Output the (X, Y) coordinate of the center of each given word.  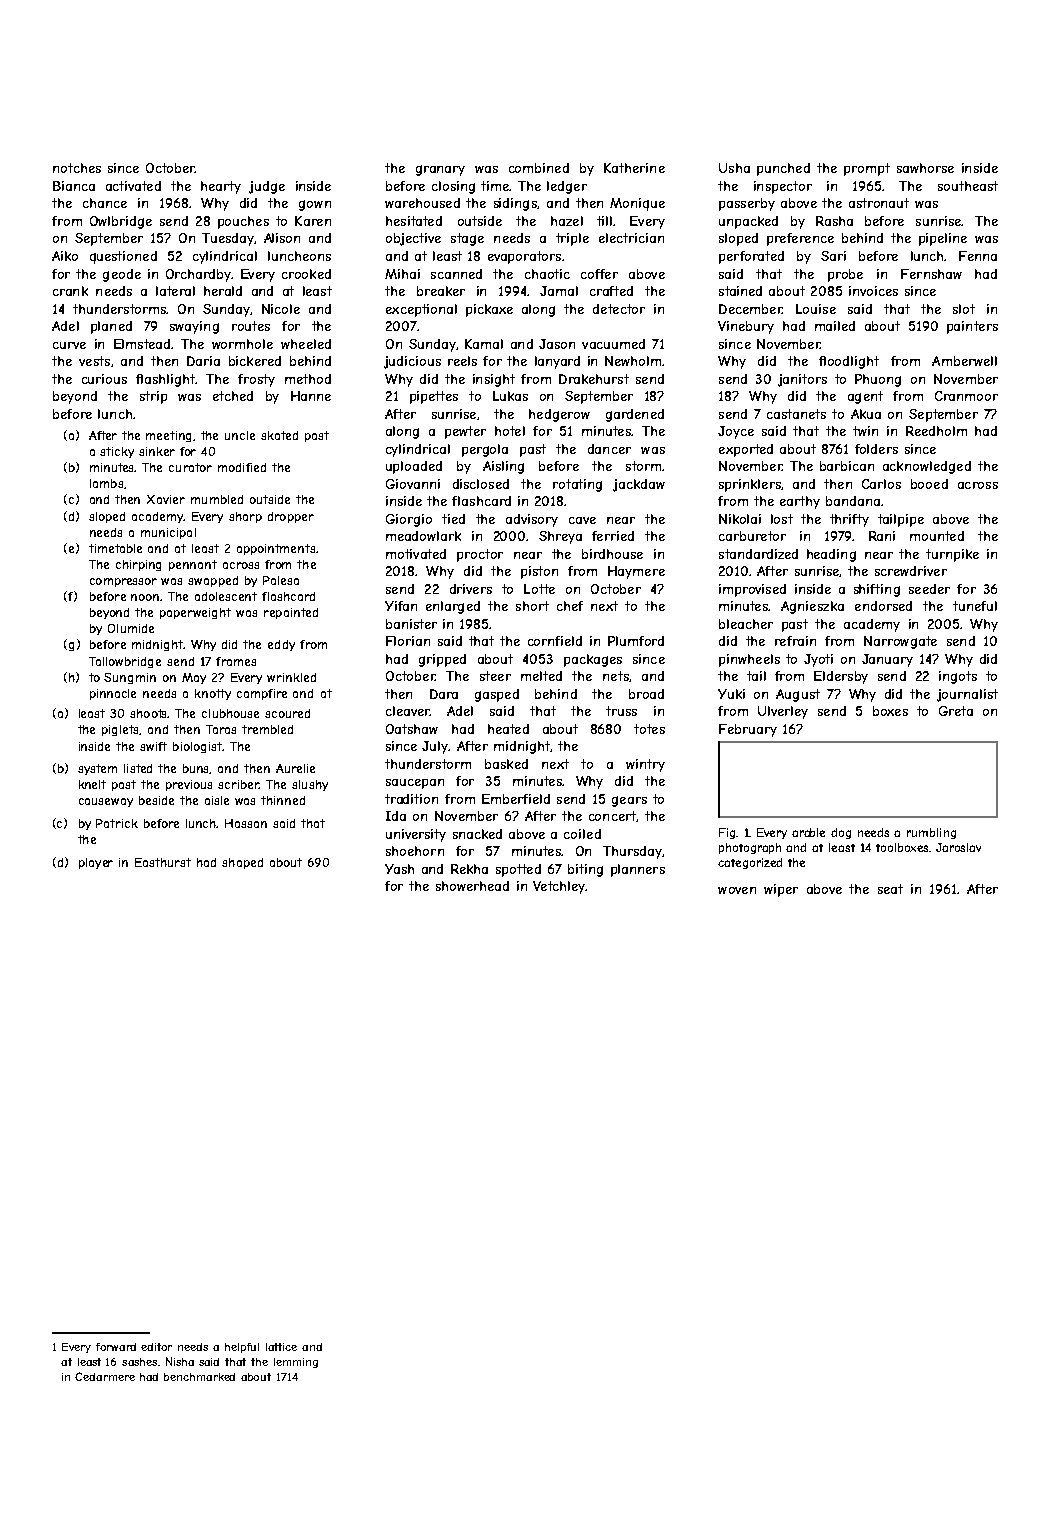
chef (570, 606)
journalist (967, 695)
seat (890, 889)
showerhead (472, 886)
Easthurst (163, 862)
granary (440, 170)
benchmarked (199, 1377)
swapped (213, 581)
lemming (296, 1363)
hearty (221, 187)
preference (800, 239)
